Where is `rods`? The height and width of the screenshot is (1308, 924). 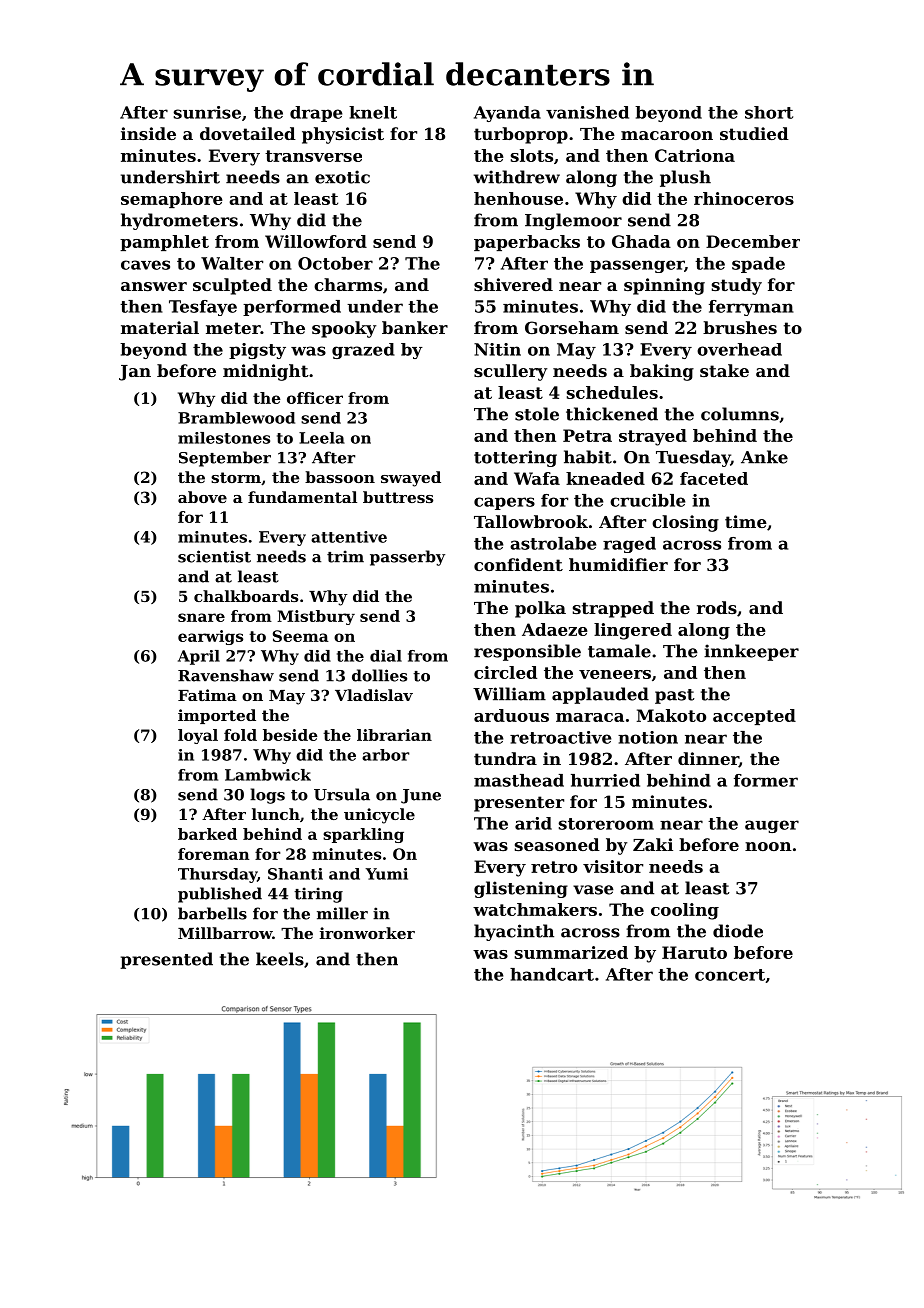
rods is located at coordinates (717, 607).
